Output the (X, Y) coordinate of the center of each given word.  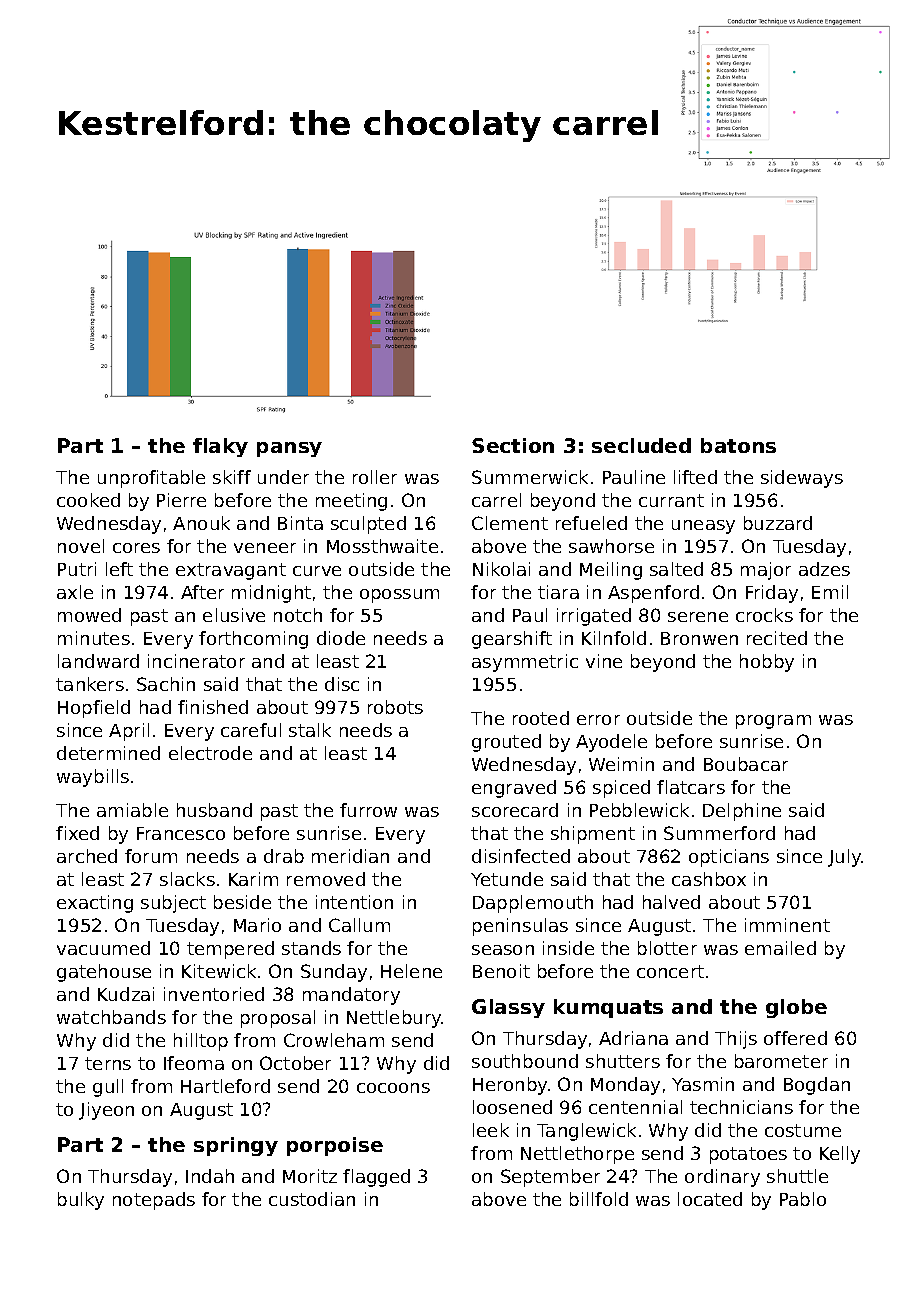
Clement (510, 523)
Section (513, 445)
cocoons (393, 1088)
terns (108, 1063)
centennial (635, 1107)
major (766, 571)
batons (738, 445)
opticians (729, 858)
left (119, 569)
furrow (368, 810)
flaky (220, 447)
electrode (210, 753)
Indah (210, 1176)
